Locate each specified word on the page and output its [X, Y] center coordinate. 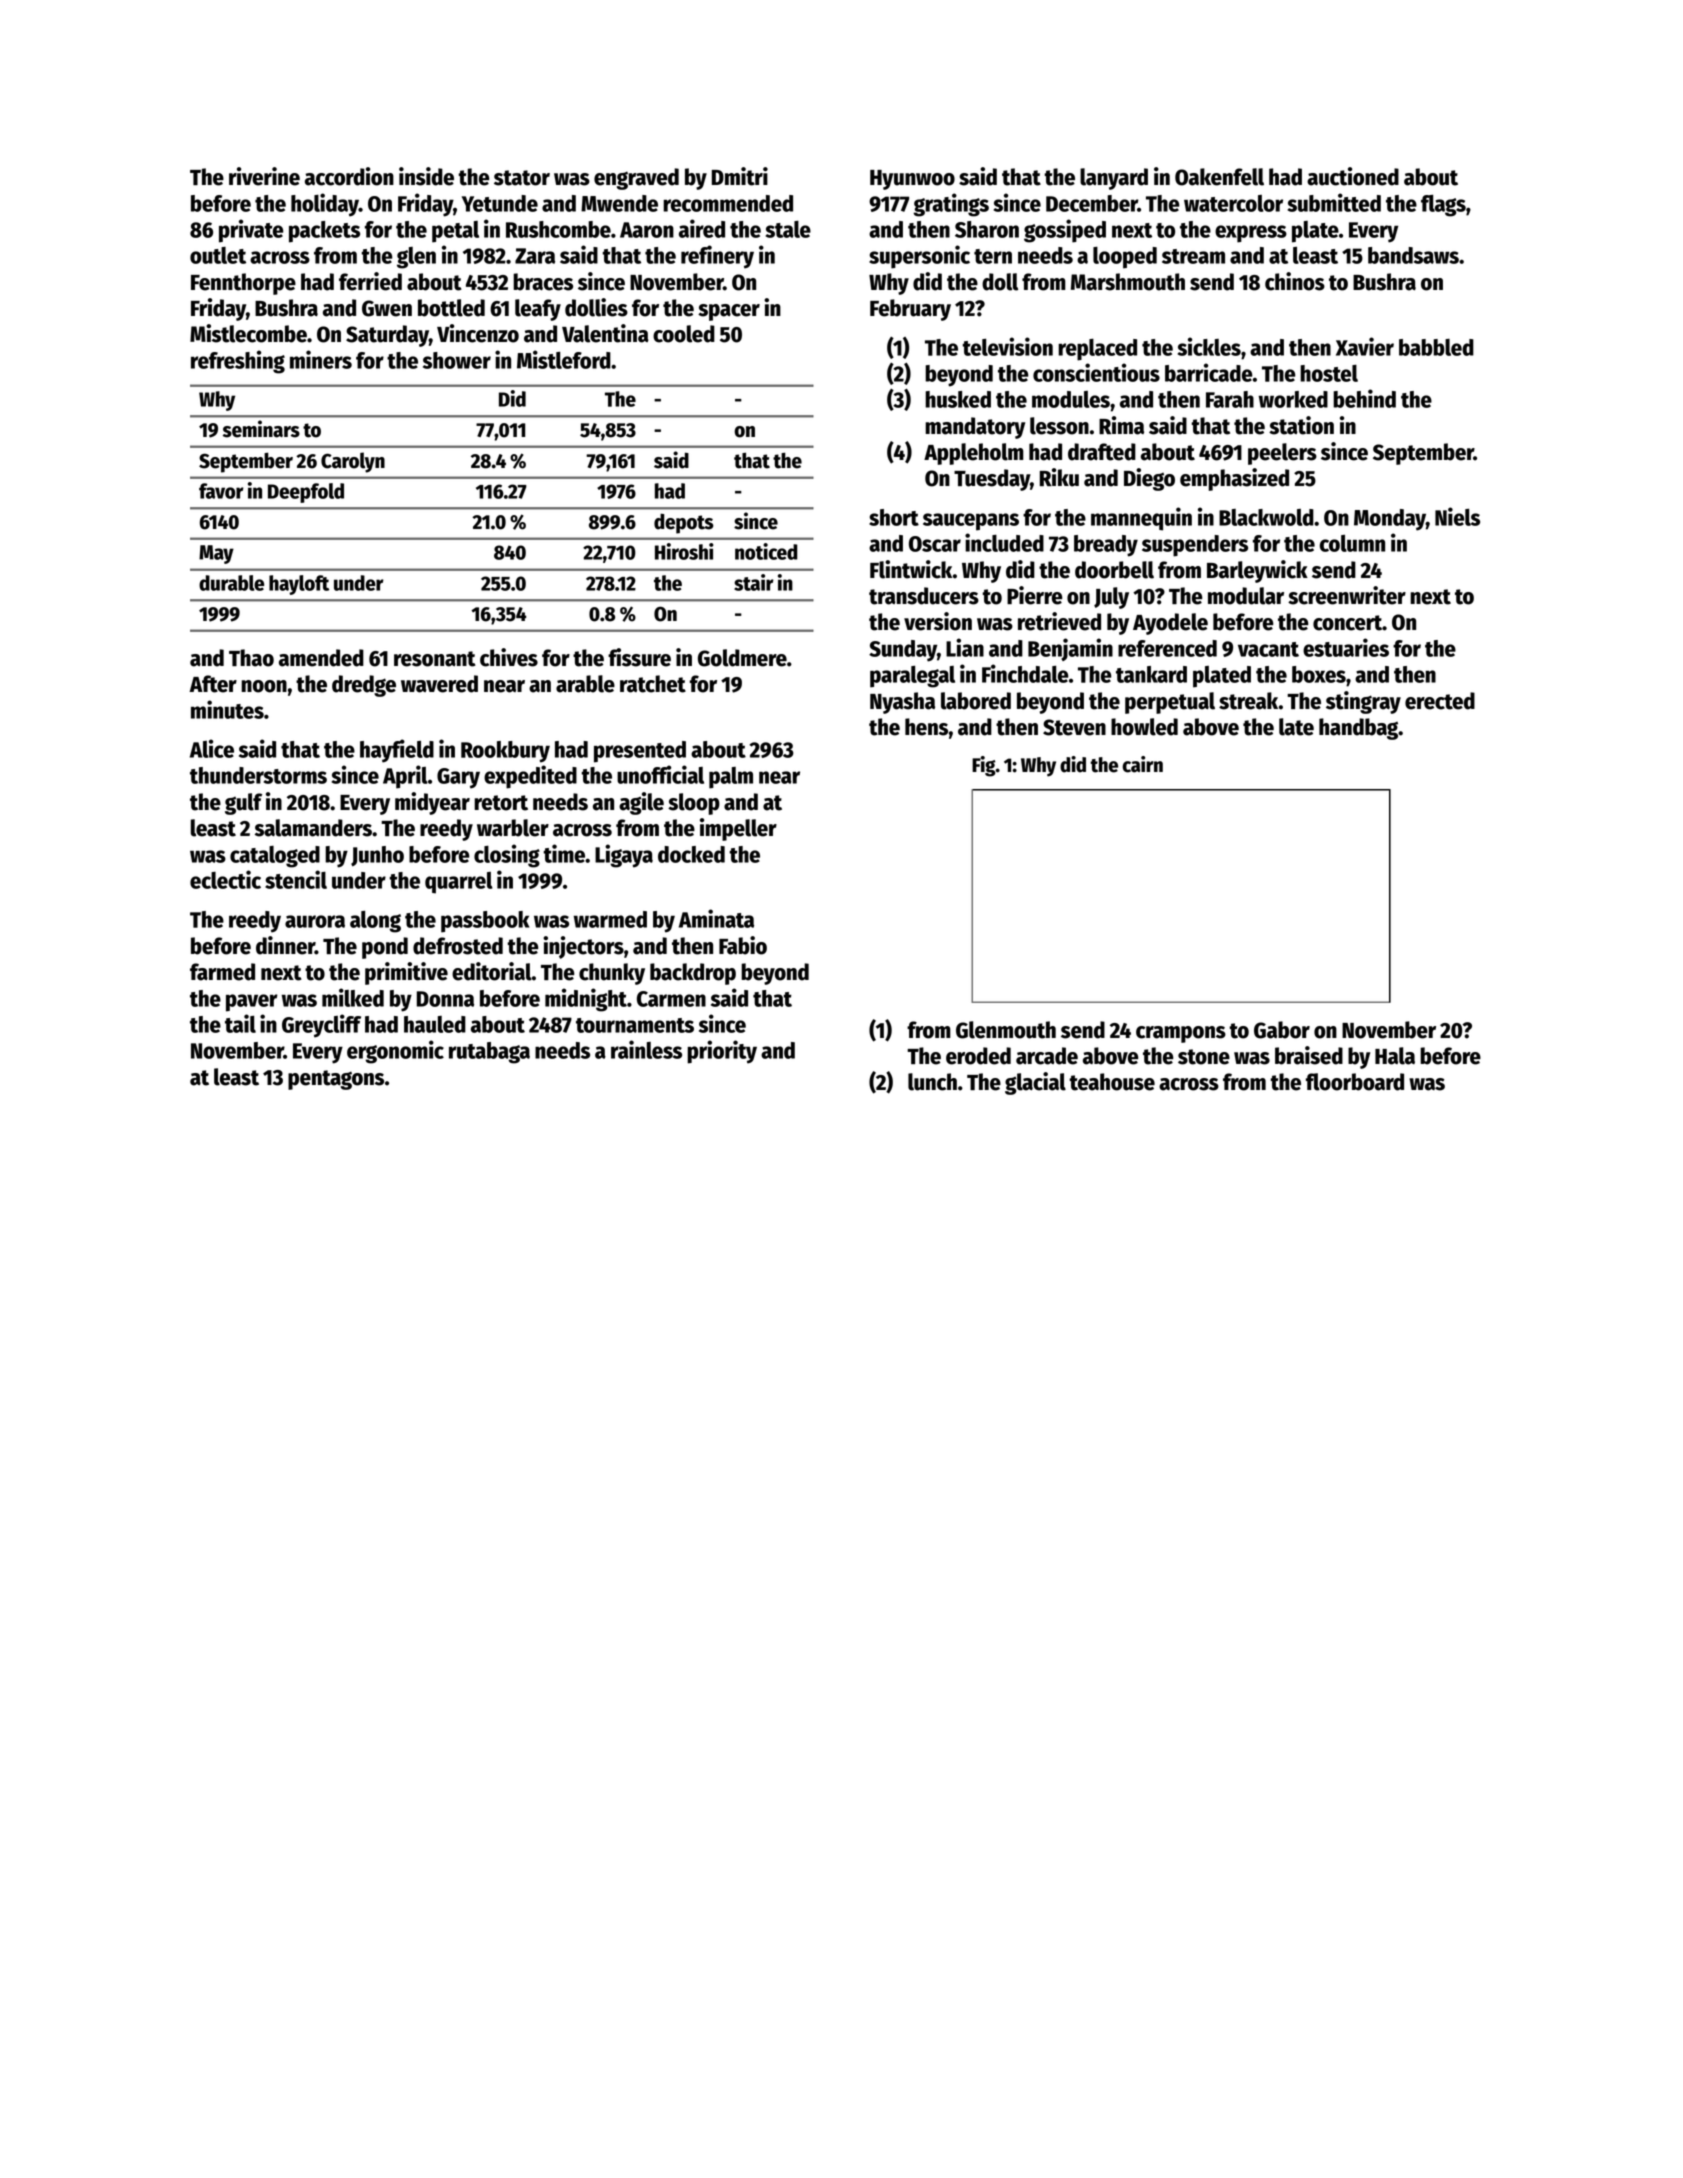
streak [1248, 701]
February [910, 310]
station [1301, 425]
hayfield [397, 751]
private [251, 231]
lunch [932, 1082]
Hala [1395, 1056]
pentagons [336, 1080]
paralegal [912, 677]
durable [231, 583]
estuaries [1346, 647]
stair [754, 582]
